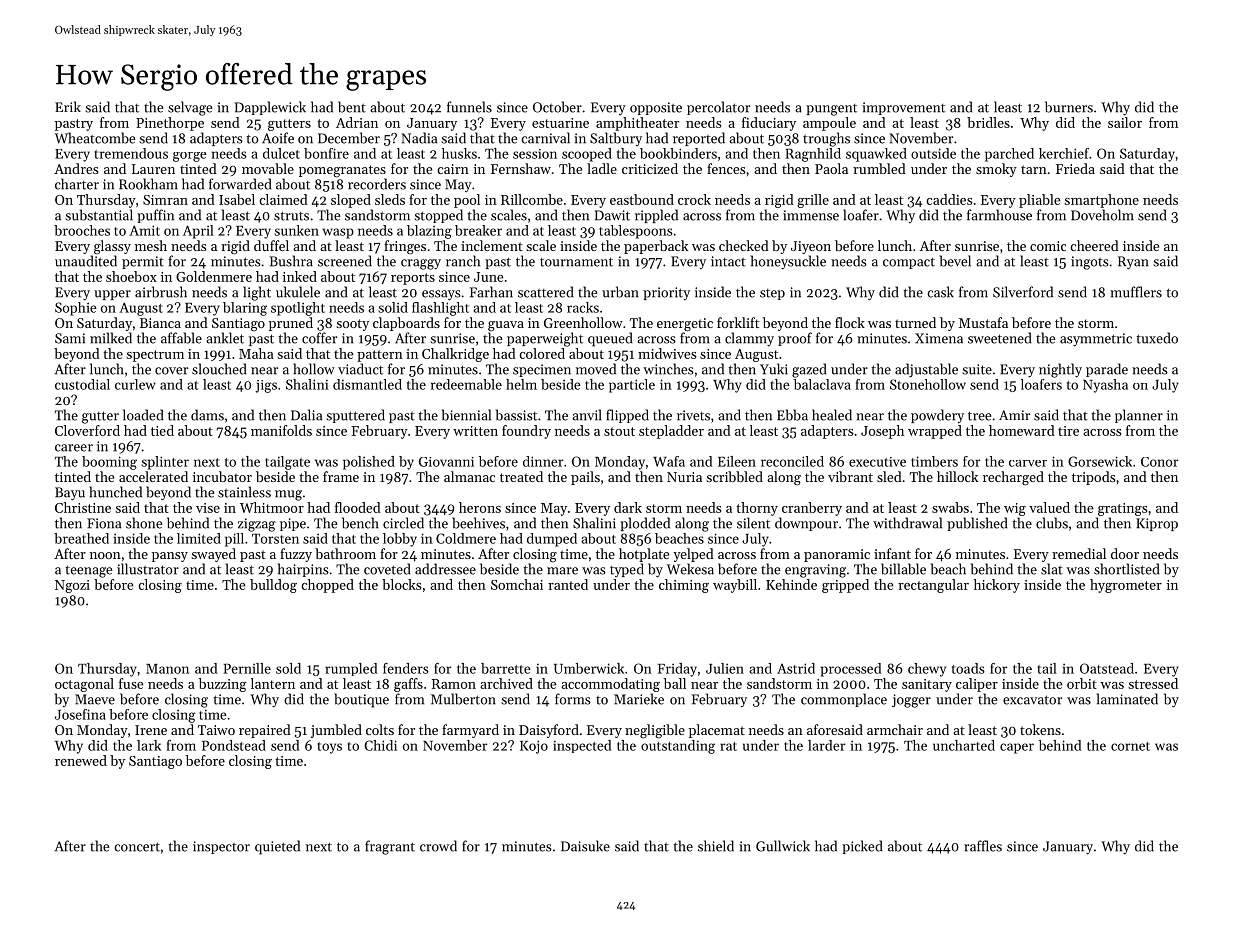 Image resolution: width=1233 pixels, height=952 pixels. Describe the element at coordinates (1069, 107) in the screenshot. I see `burners` at that location.
